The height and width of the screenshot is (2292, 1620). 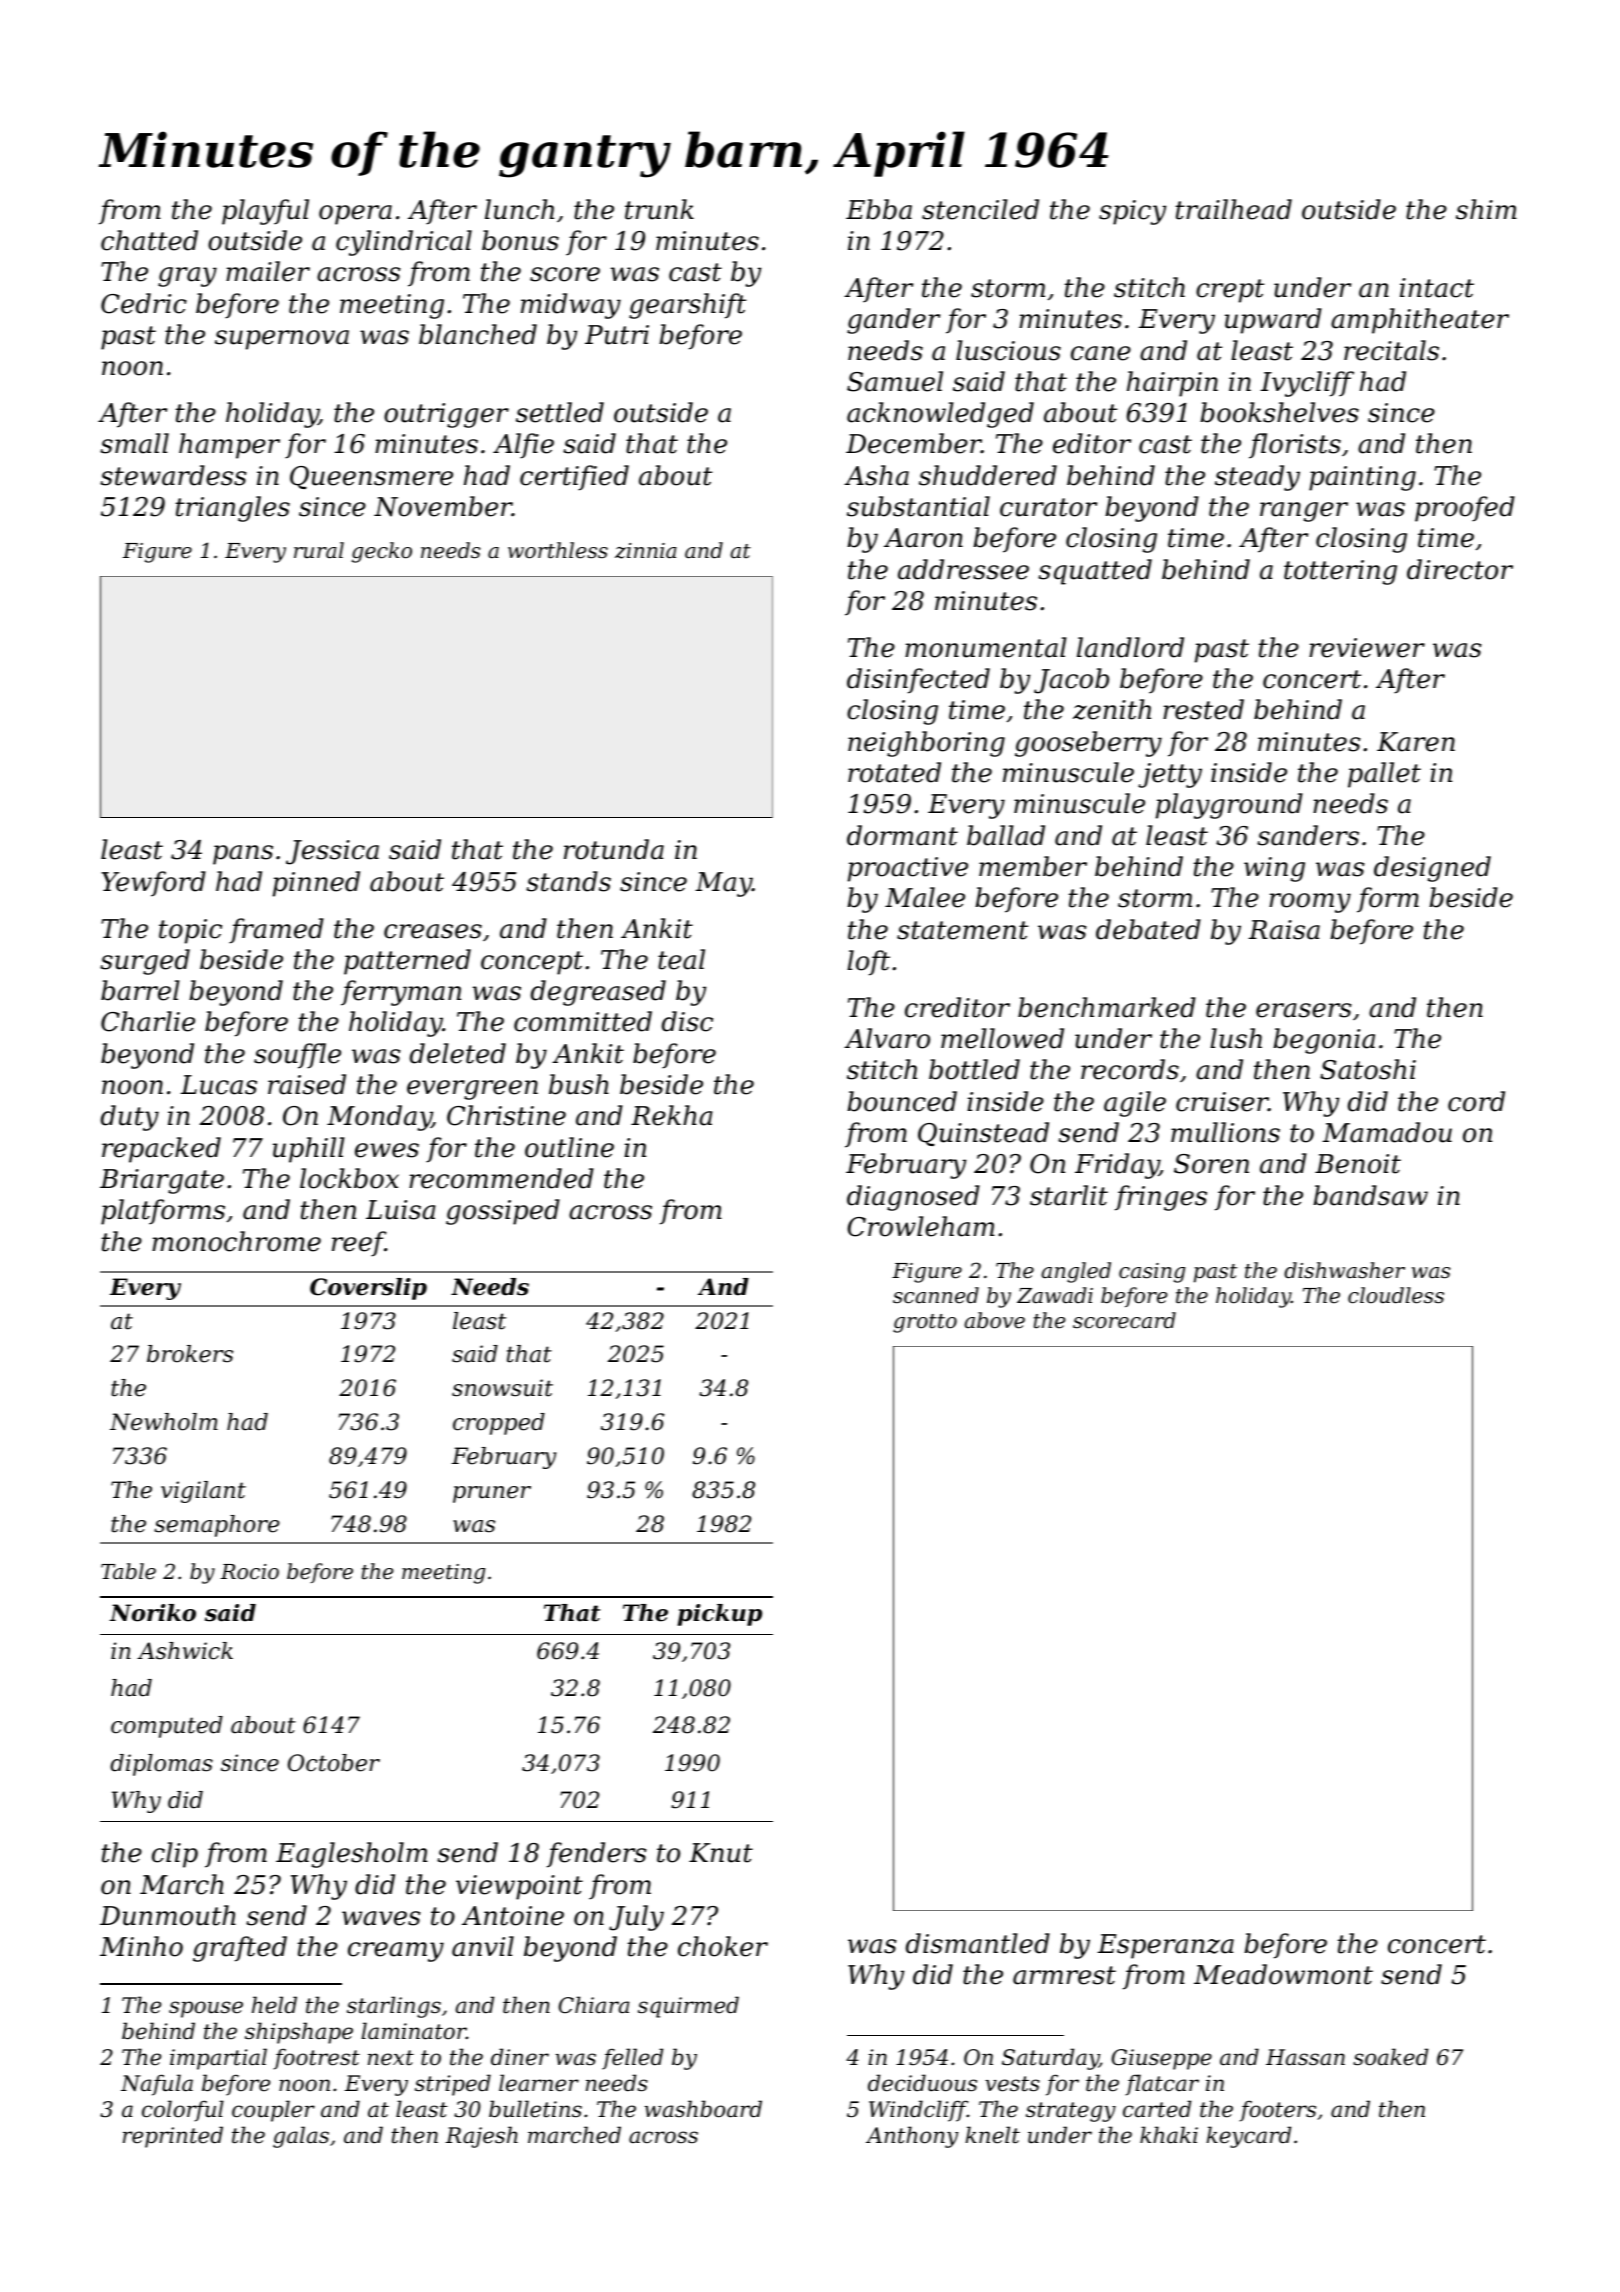 I want to click on playful, so click(x=265, y=212).
